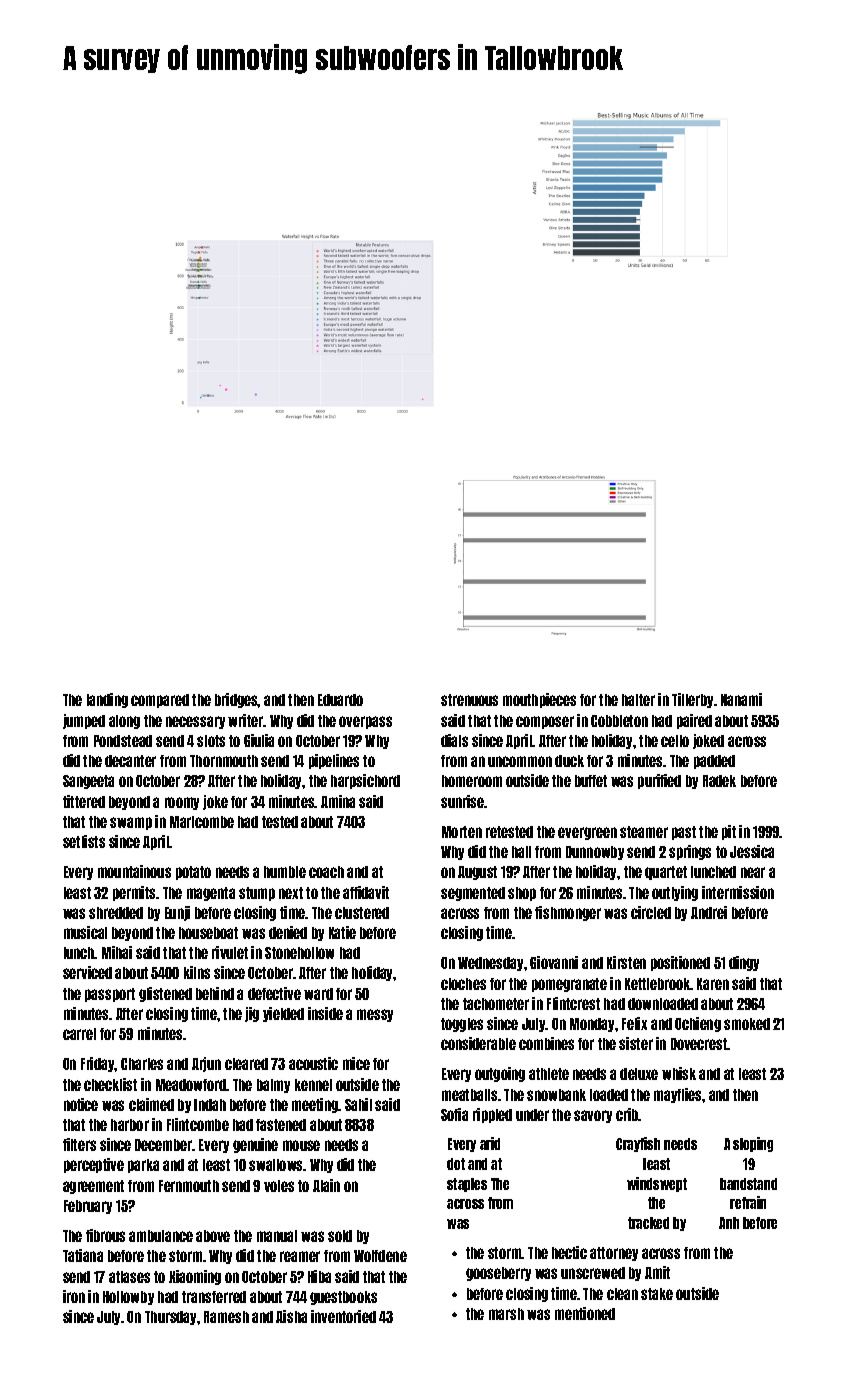 The image size is (849, 1400). Describe the element at coordinates (719, 781) in the screenshot. I see `Radek` at that location.
